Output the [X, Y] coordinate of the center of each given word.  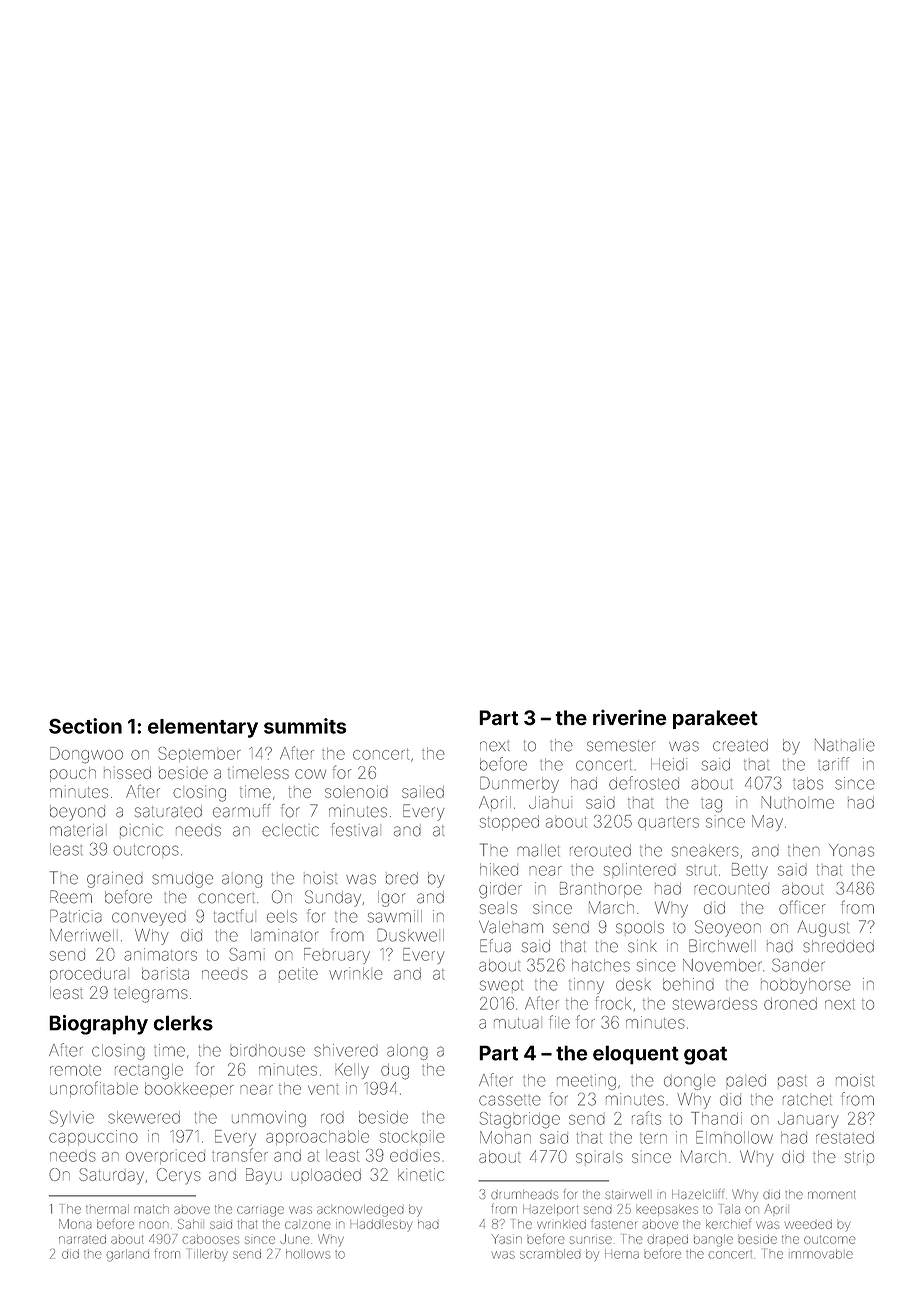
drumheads [524, 1195]
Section [85, 726]
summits [305, 726]
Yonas [851, 850]
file [560, 1022]
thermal [107, 1210]
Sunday [333, 898]
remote [75, 1071]
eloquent [636, 1055]
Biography [98, 1025]
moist [855, 1080]
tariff [833, 764]
